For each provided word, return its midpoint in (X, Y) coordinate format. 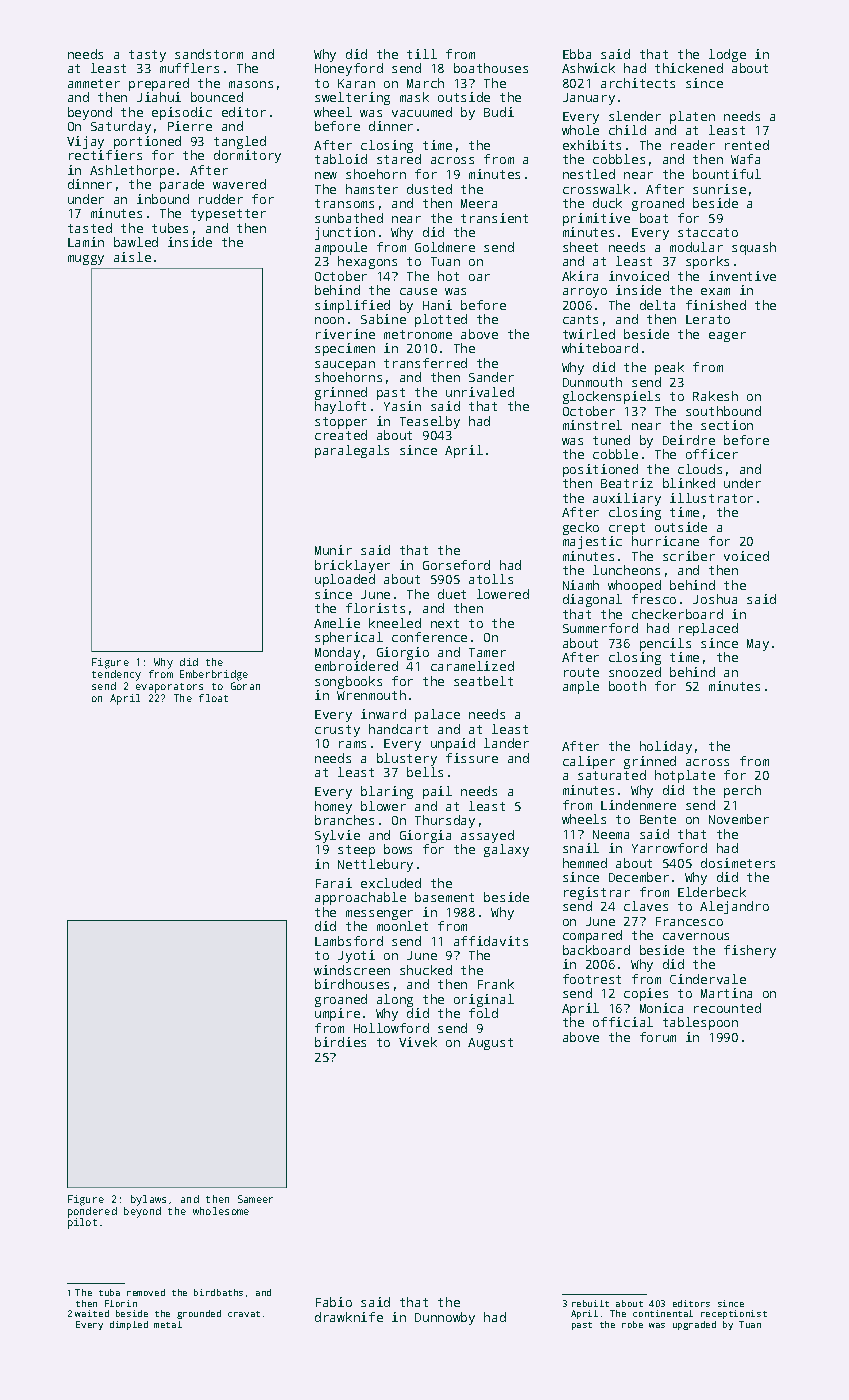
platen (692, 117)
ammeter (94, 83)
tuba (109, 1292)
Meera (479, 203)
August (490, 1044)
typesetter (228, 215)
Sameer (255, 1199)
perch (742, 791)
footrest (592, 979)
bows (398, 849)
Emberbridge (214, 675)
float (213, 698)
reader (693, 145)
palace (437, 715)
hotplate (685, 776)
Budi (499, 112)
